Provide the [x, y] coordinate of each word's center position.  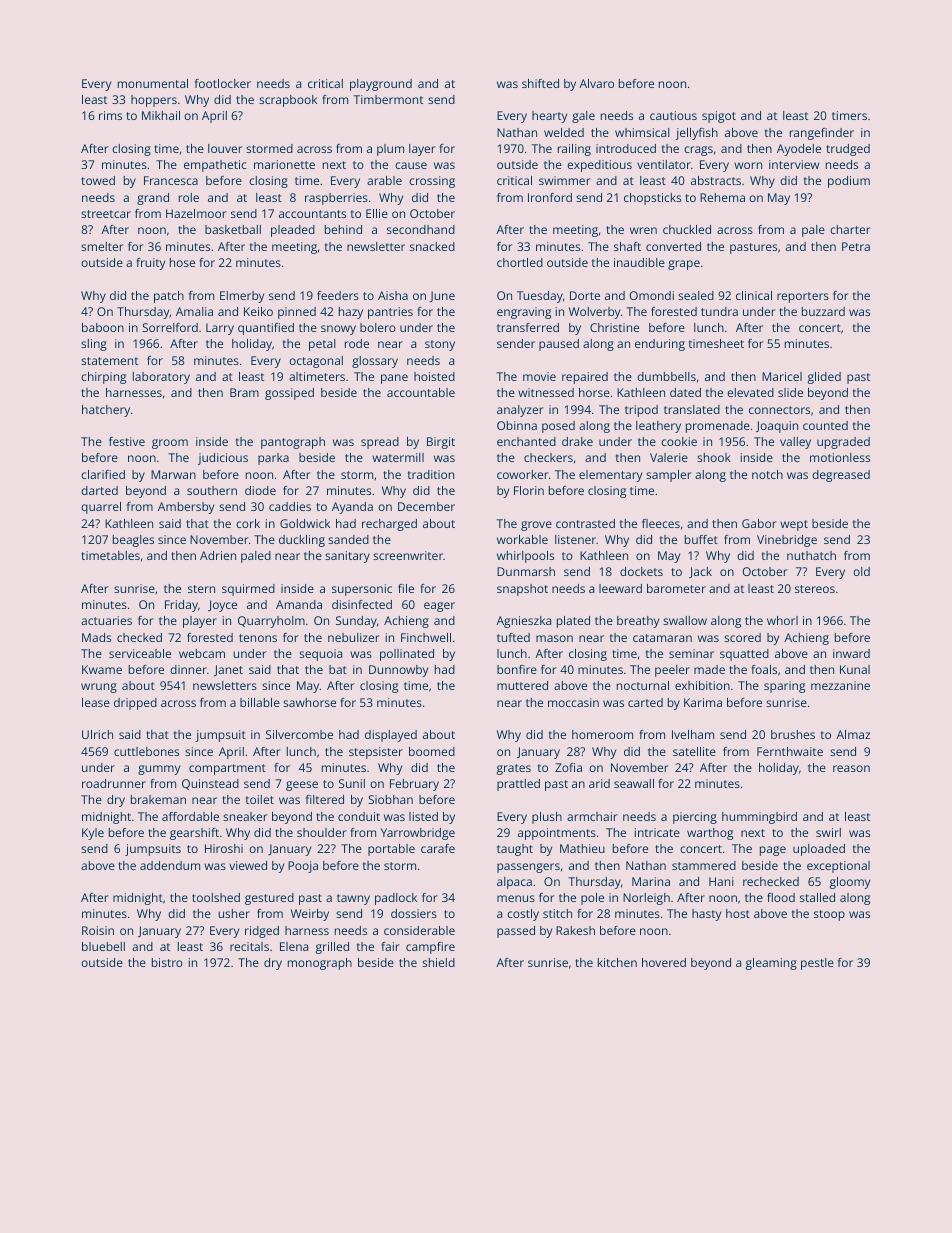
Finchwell [426, 637]
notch [767, 474]
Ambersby [186, 508]
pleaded [293, 231]
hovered [664, 962]
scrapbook [288, 101]
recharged [389, 525]
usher [234, 913]
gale [583, 117]
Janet [228, 670]
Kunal [855, 669]
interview [794, 164]
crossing [432, 182]
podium [849, 182]
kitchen [617, 962]
